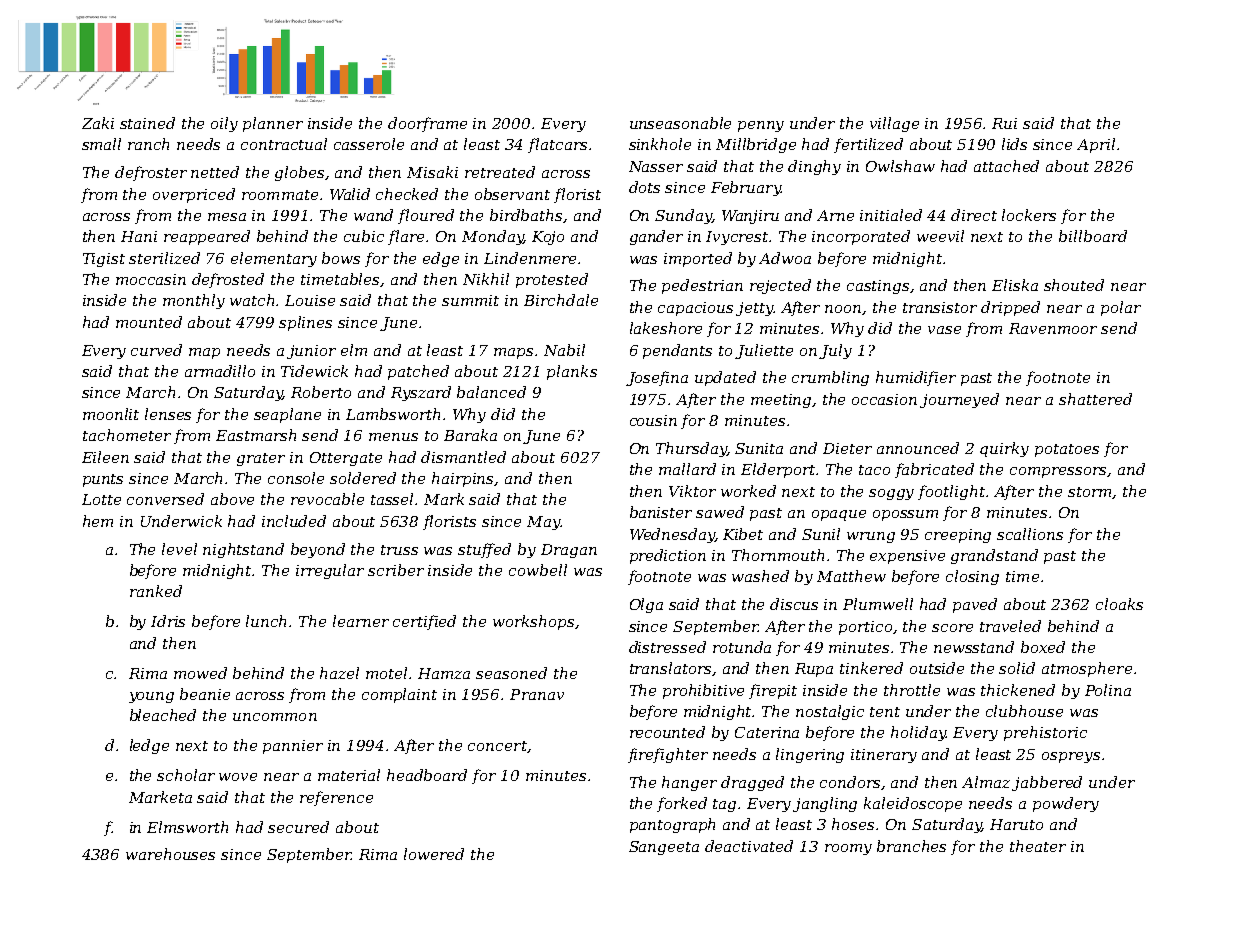 The width and height of the screenshot is (1233, 952). I want to click on Sangeeta, so click(664, 848).
